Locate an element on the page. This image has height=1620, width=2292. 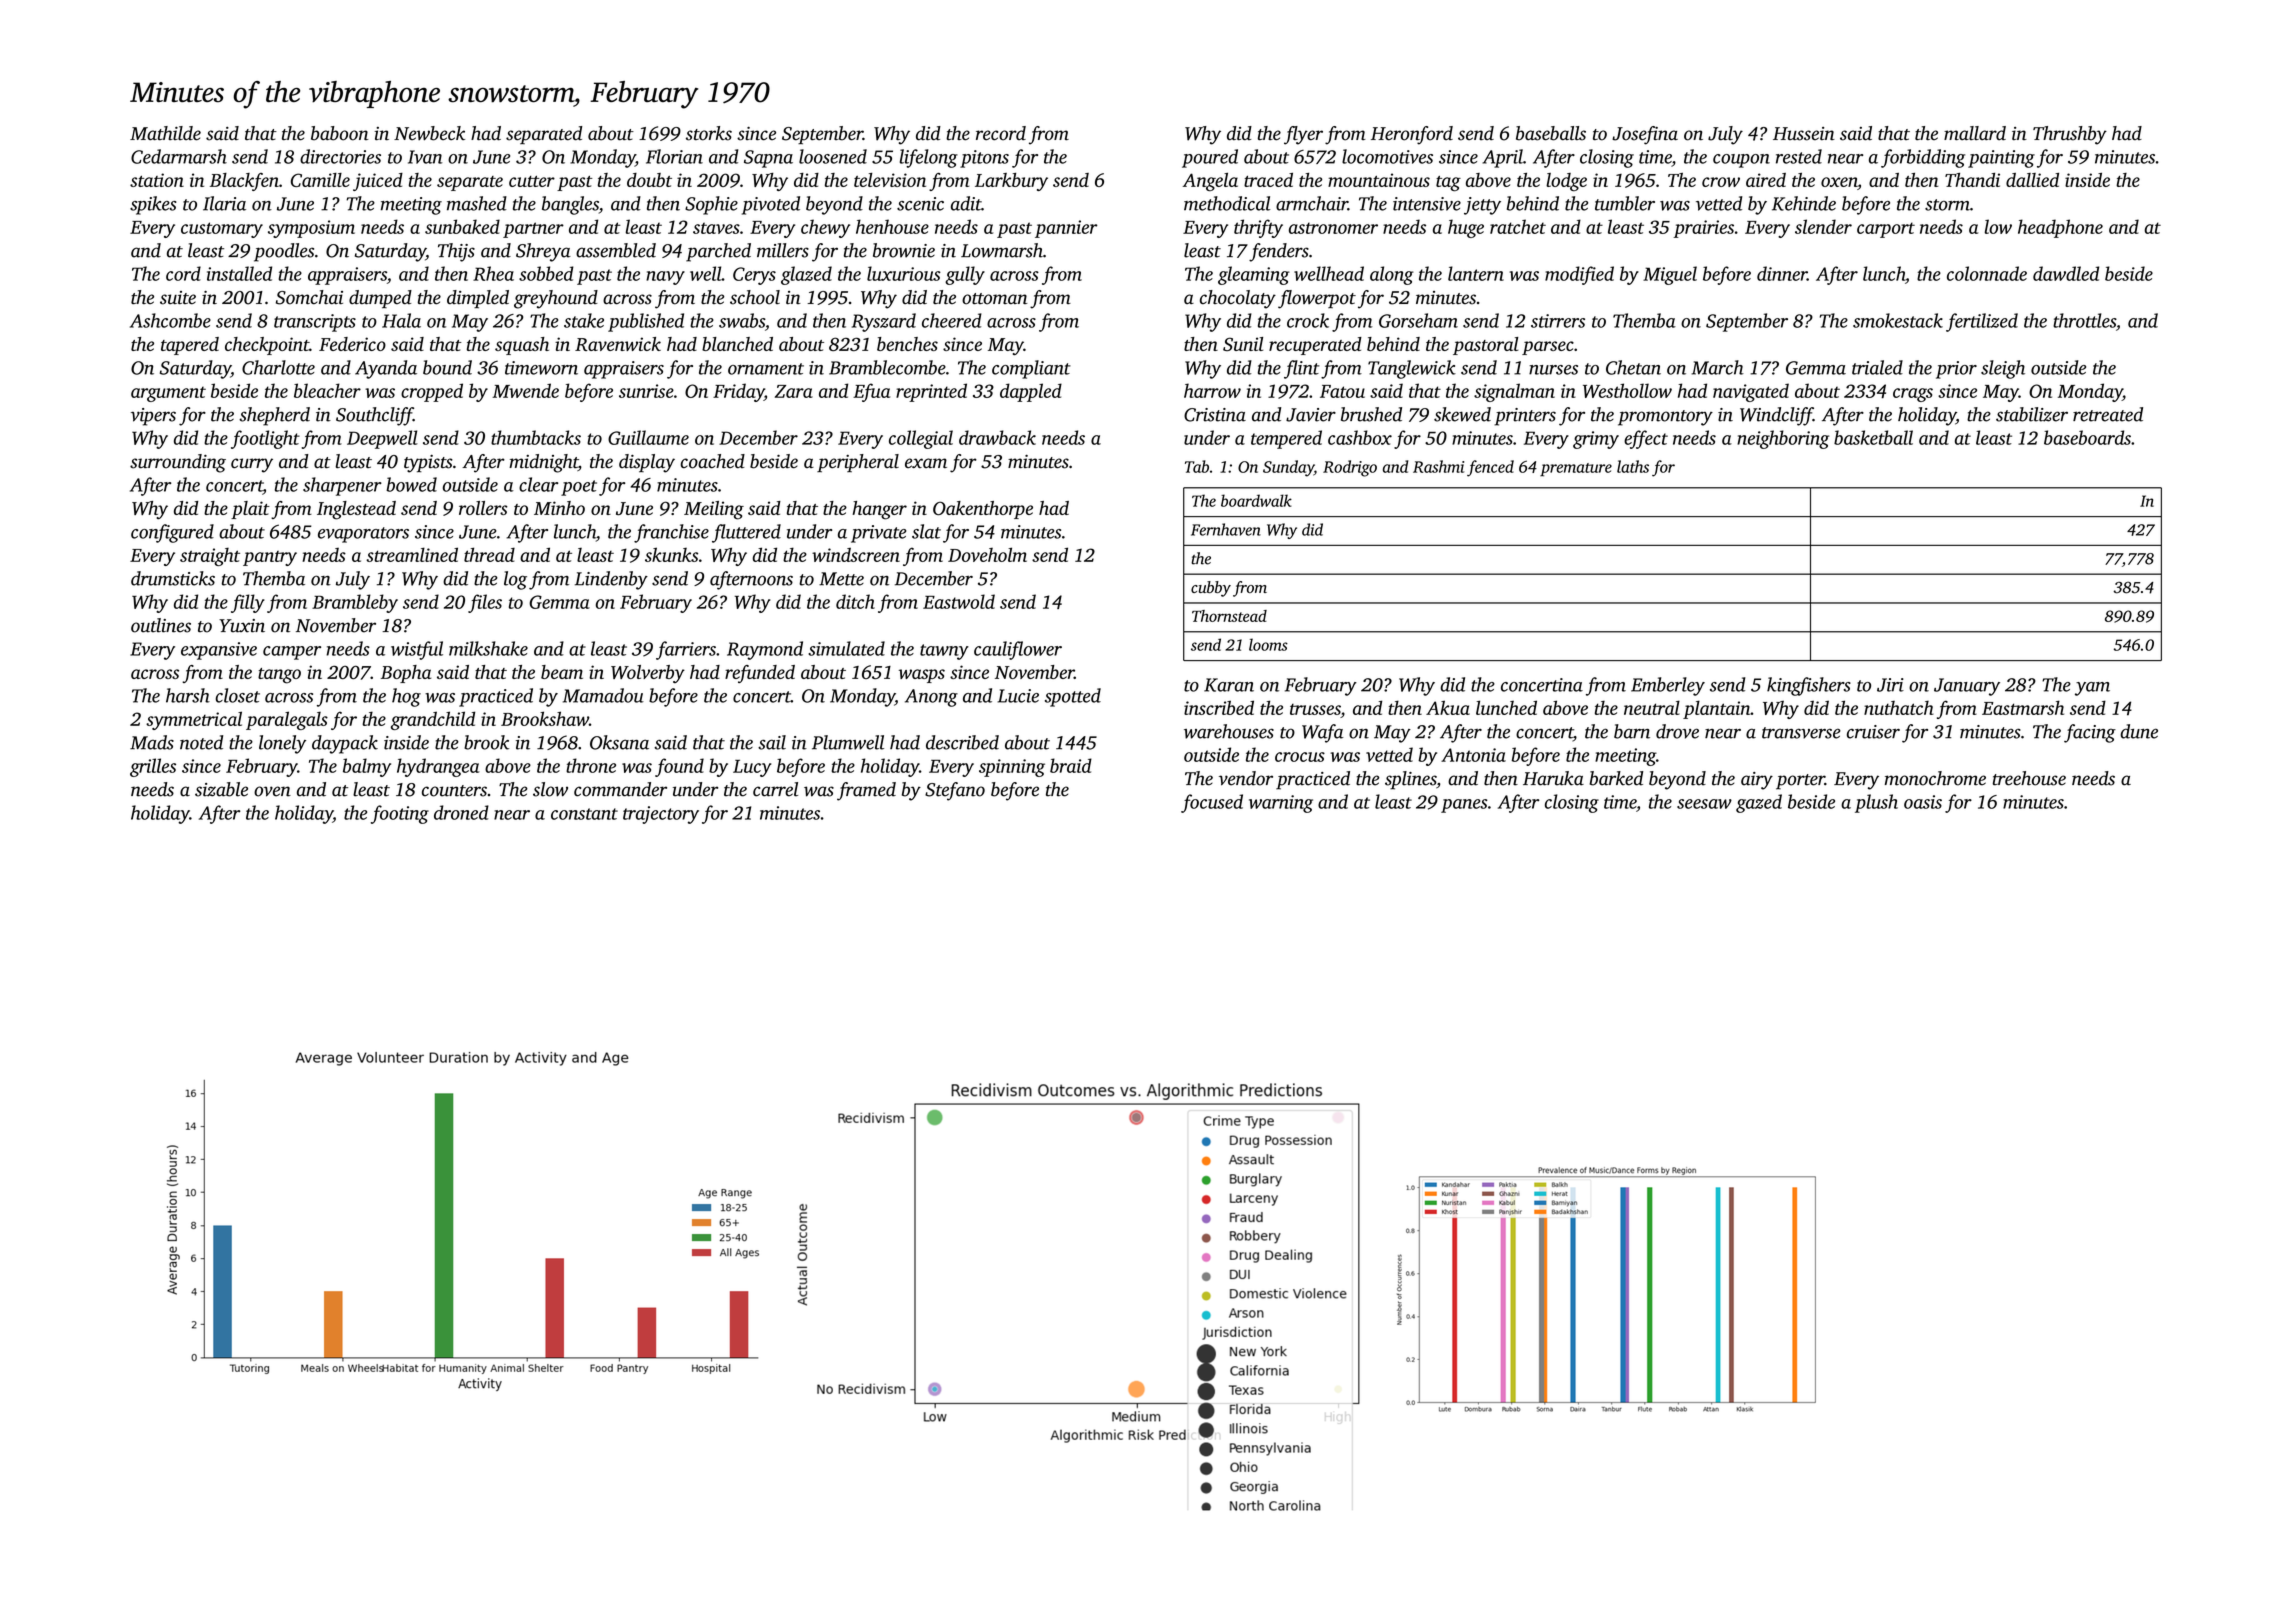
poodles is located at coordinates (284, 252).
